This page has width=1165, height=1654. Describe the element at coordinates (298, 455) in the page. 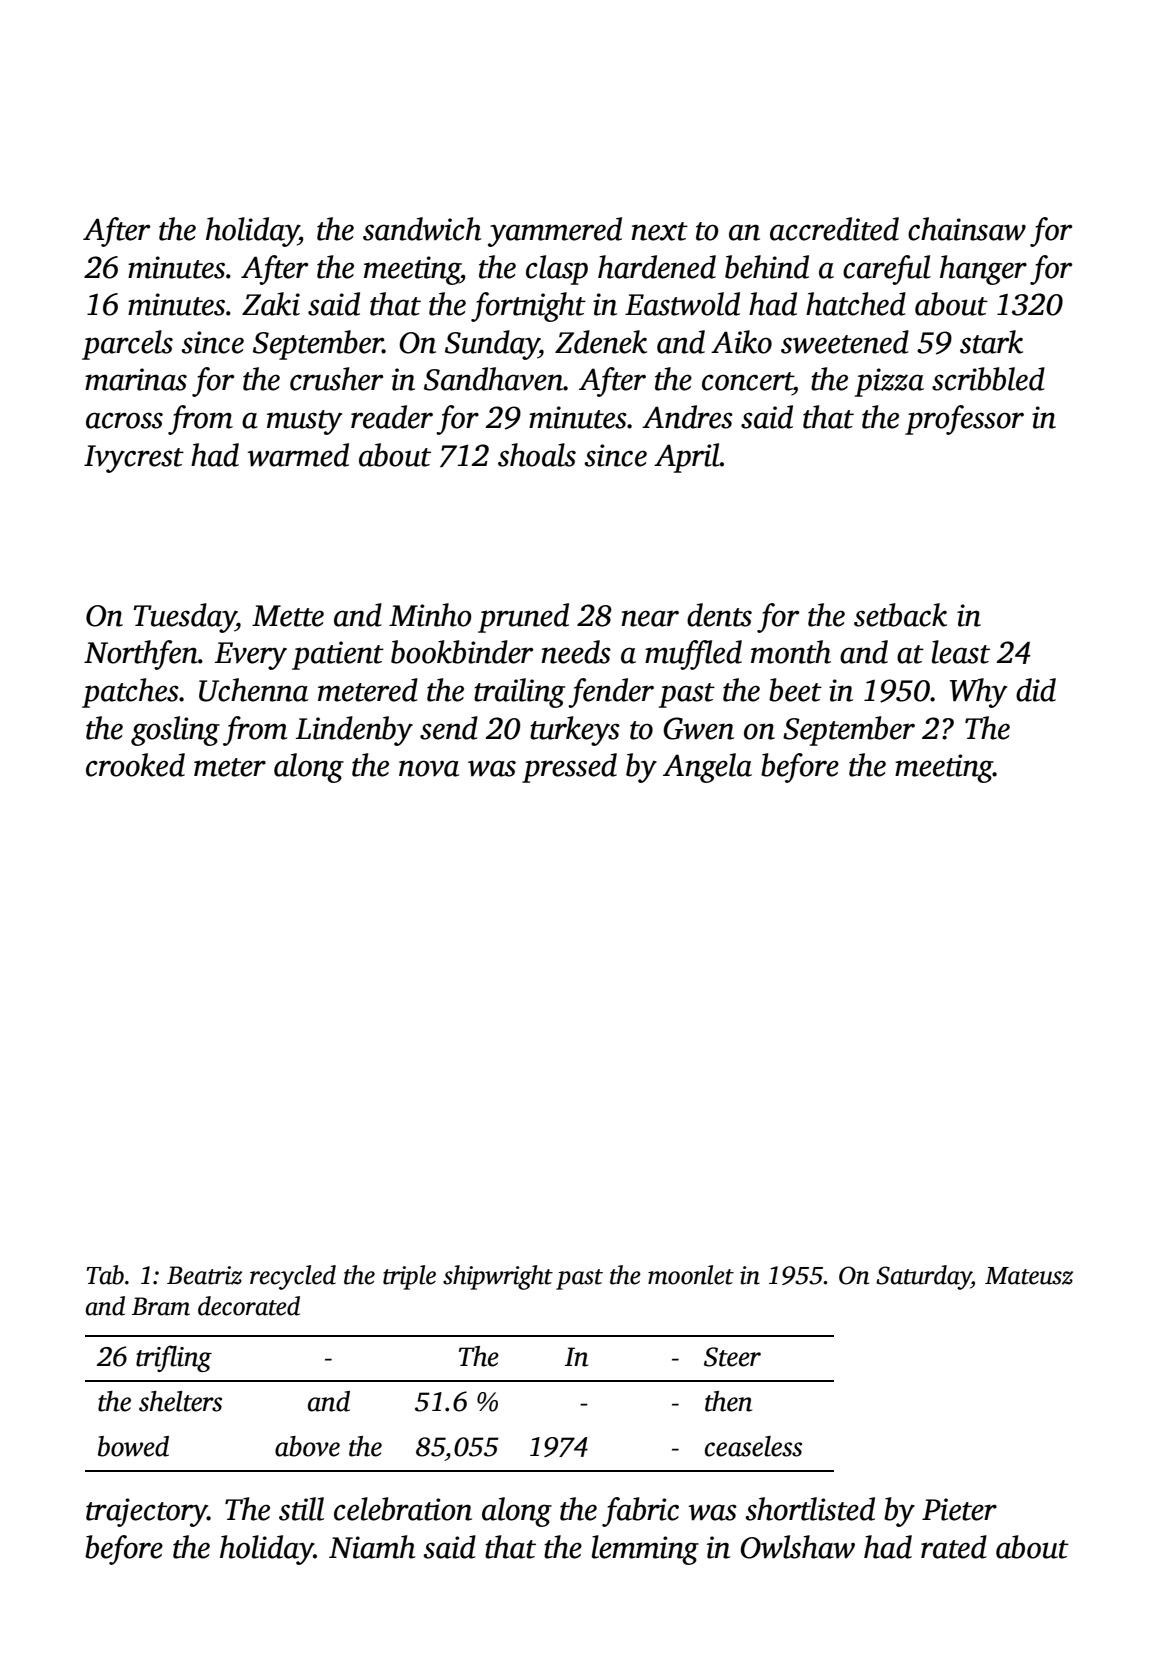

I see `warmed` at that location.
